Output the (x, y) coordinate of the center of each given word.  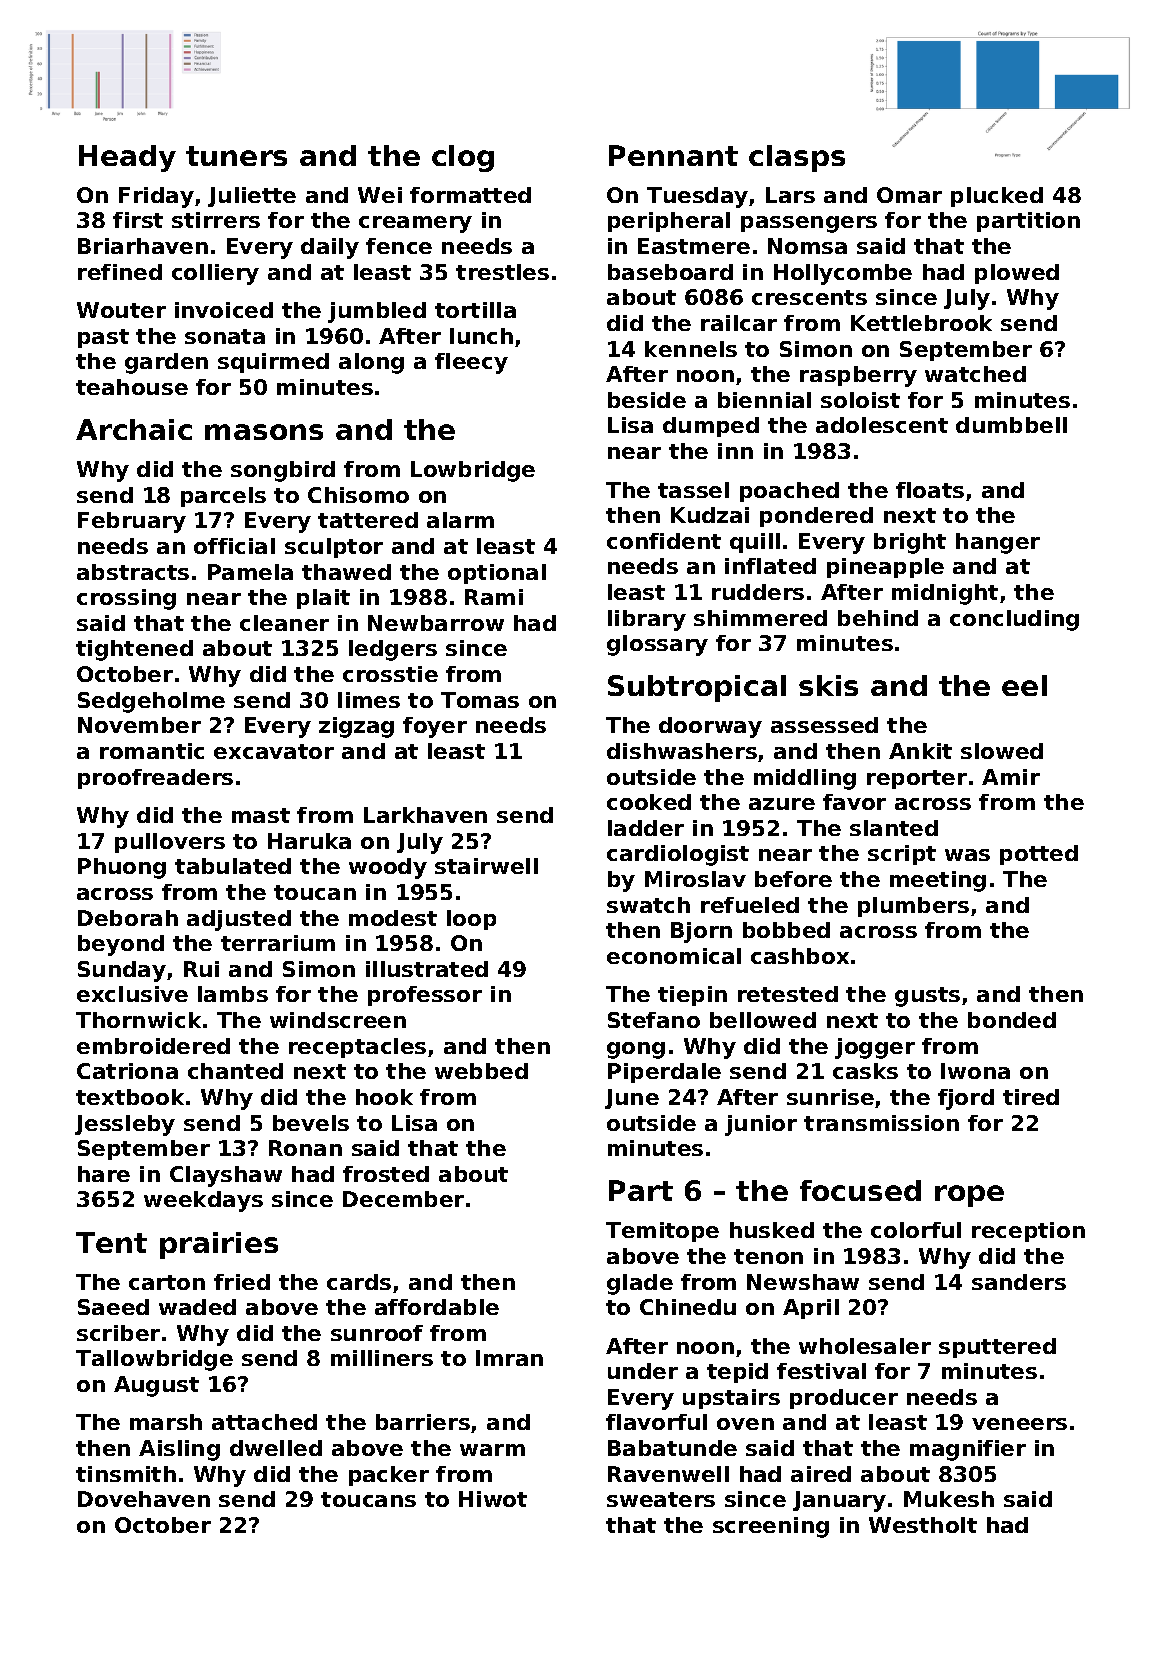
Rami (494, 597)
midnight (945, 594)
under (643, 1371)
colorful (916, 1230)
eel (1024, 685)
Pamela (250, 572)
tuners (236, 156)
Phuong (122, 868)
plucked (997, 197)
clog (463, 158)
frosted (386, 1174)
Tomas (480, 700)
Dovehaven (144, 1499)
